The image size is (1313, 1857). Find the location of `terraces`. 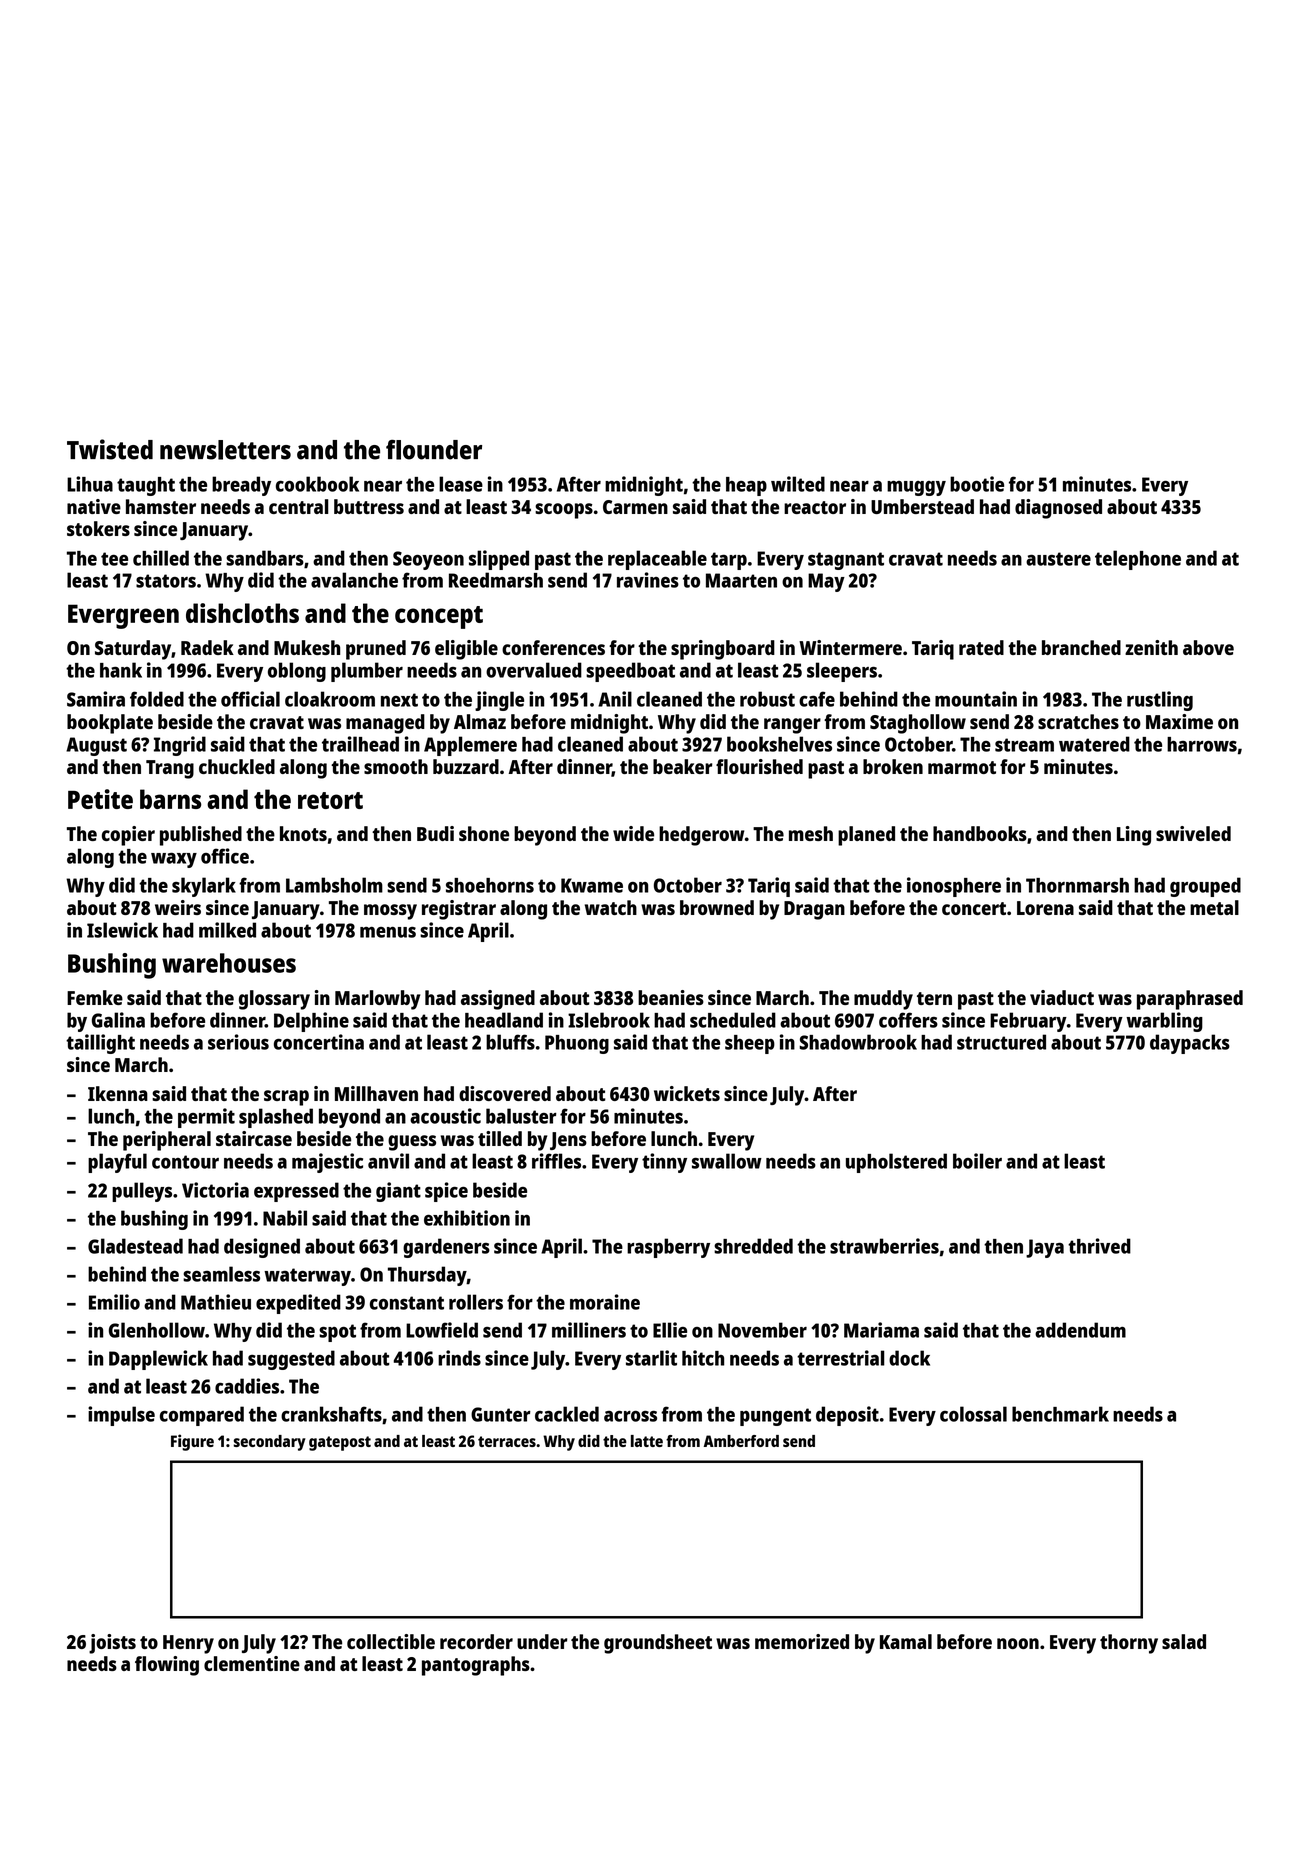

terraces is located at coordinates (507, 1441).
